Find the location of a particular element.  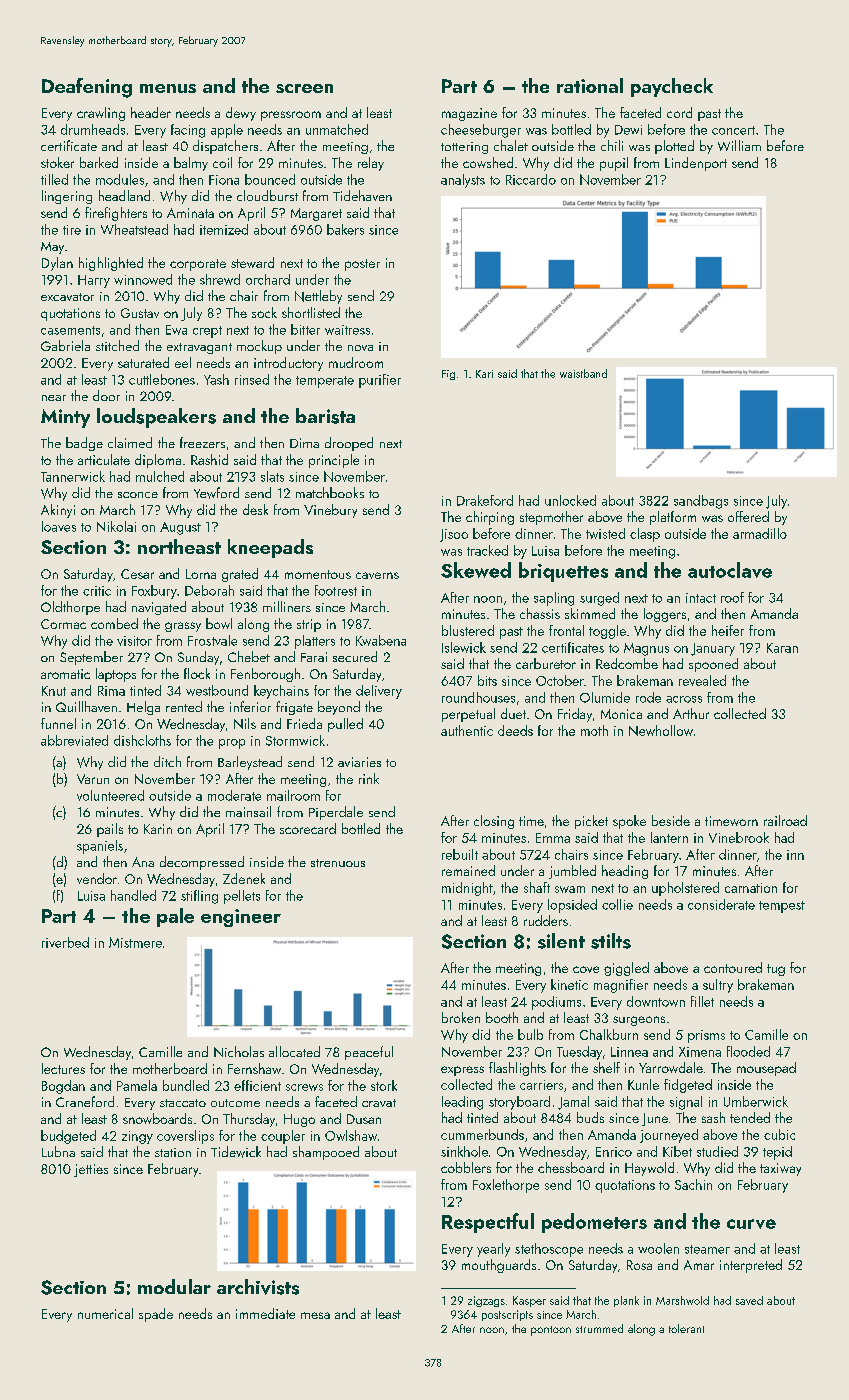

rational is located at coordinates (590, 85).
